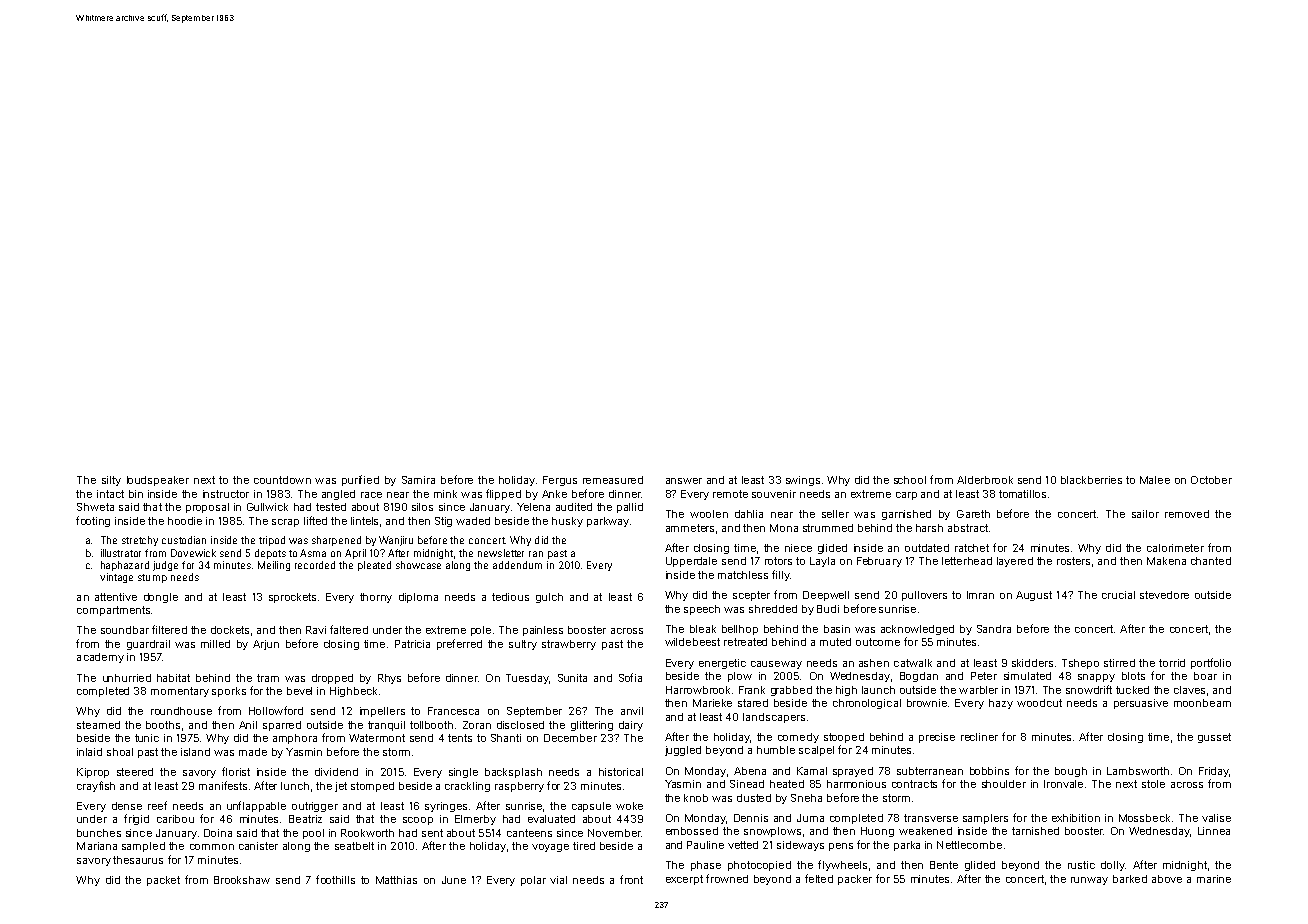 The image size is (1308, 924). What do you see at coordinates (621, 772) in the document?
I see `historical` at bounding box center [621, 772].
